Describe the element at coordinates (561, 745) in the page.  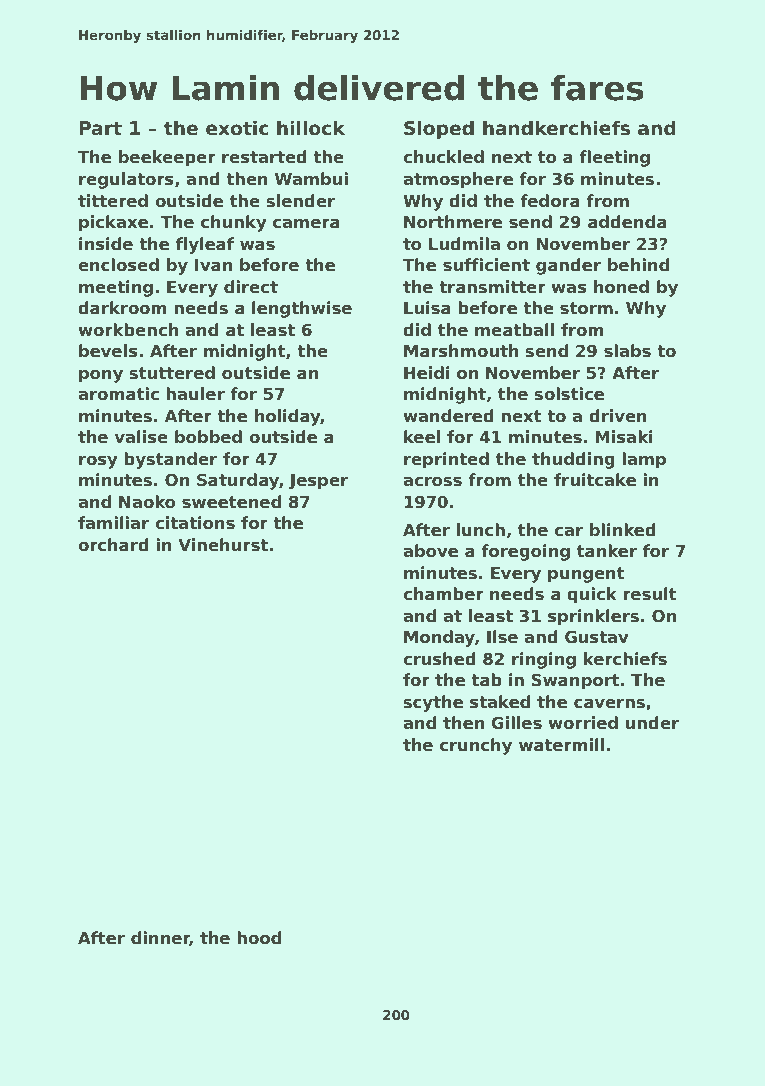
I see `watermill` at that location.
